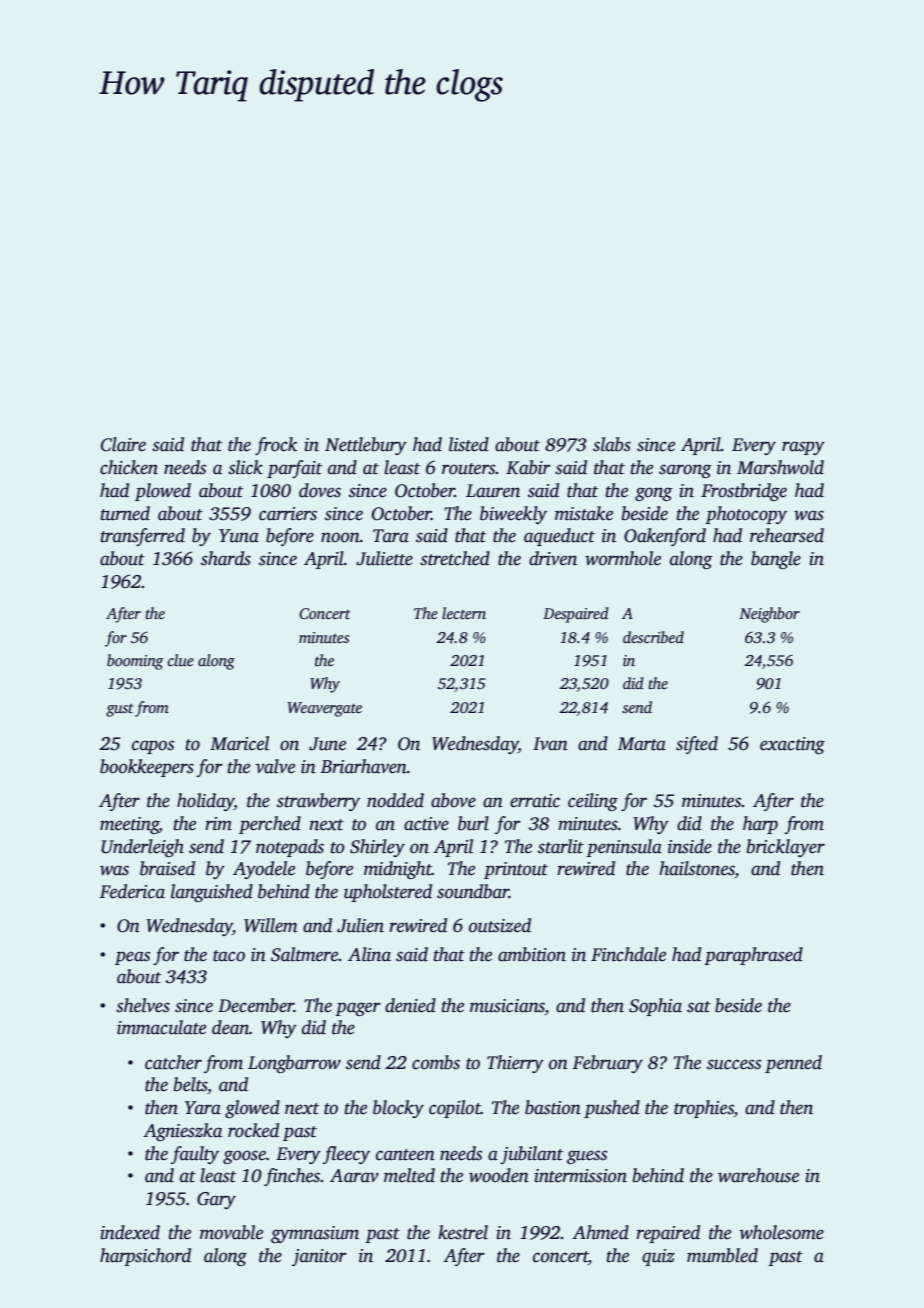  What do you see at coordinates (195, 1155) in the screenshot?
I see `faulty` at bounding box center [195, 1155].
